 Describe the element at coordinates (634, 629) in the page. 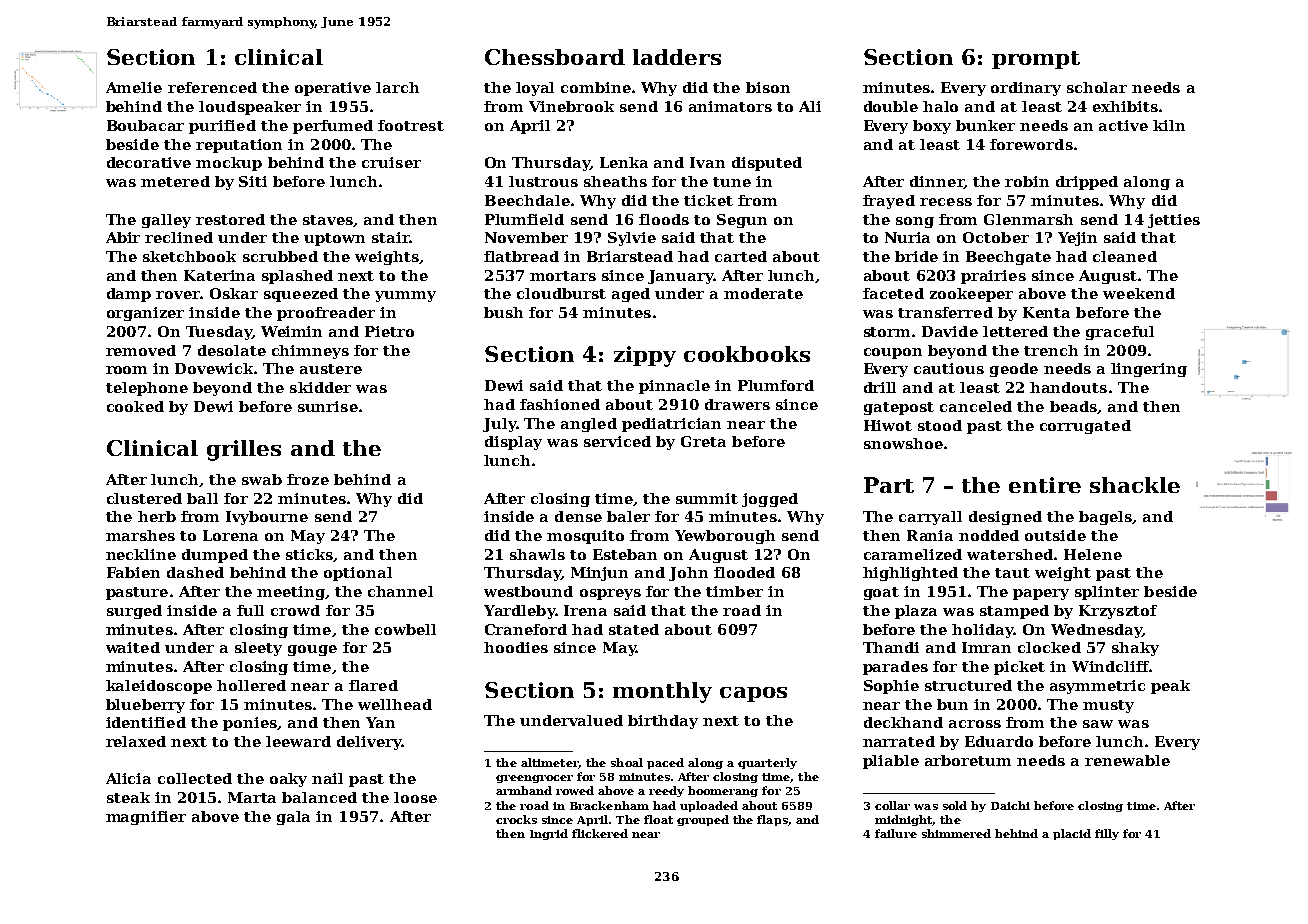

I see `stated` at that location.
